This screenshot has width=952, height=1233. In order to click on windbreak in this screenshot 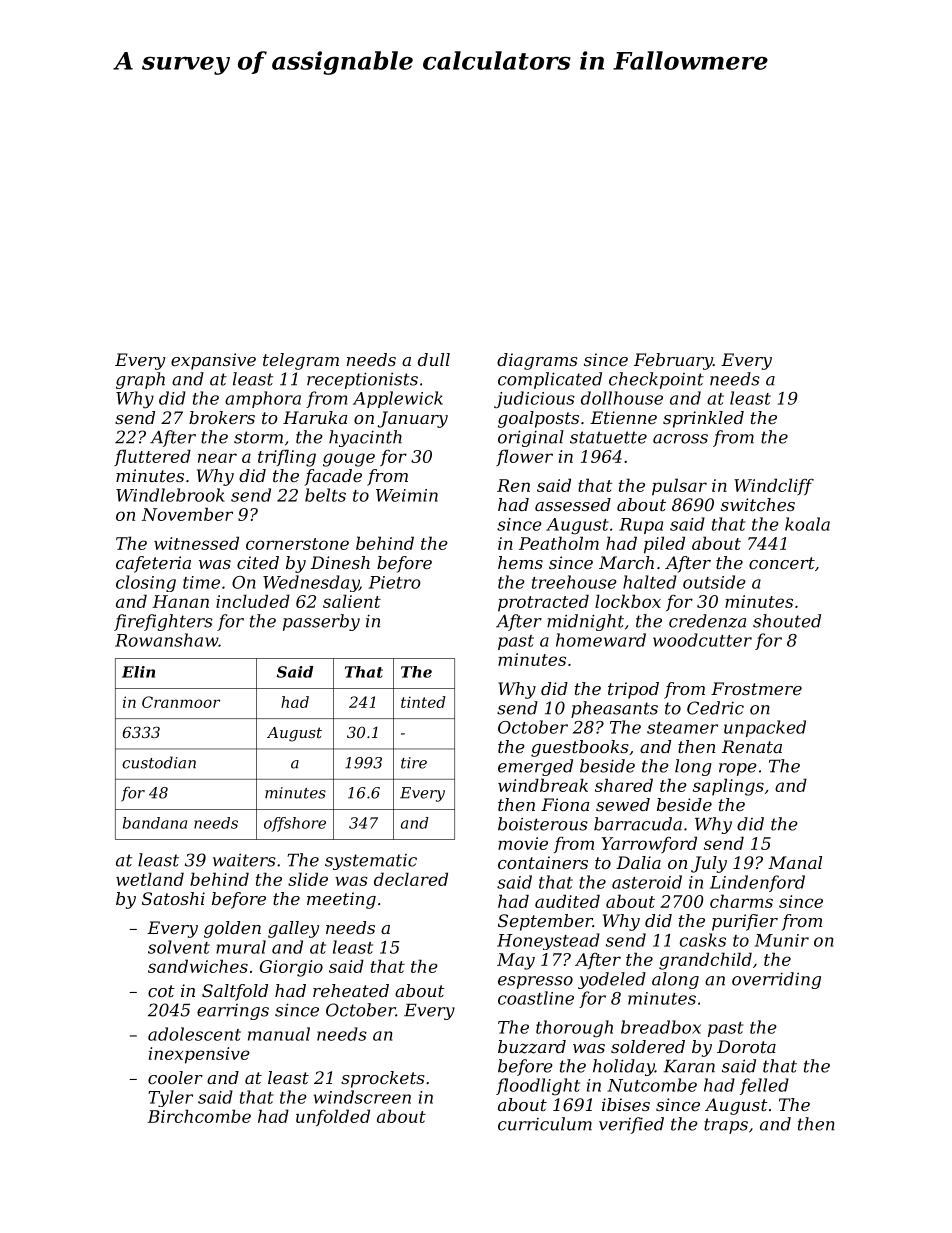, I will do `click(543, 785)`.
